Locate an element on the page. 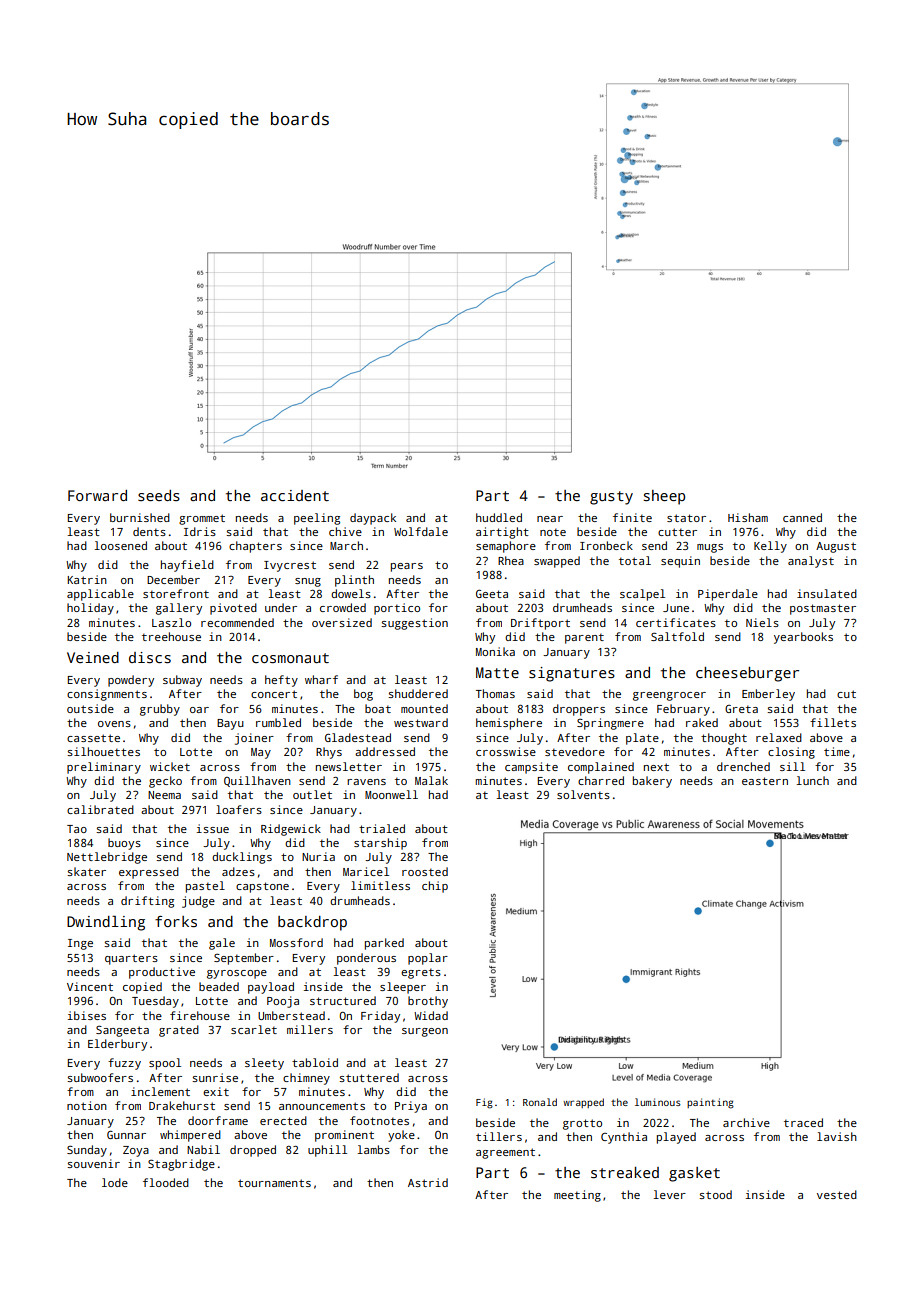  Idris is located at coordinates (200, 531).
